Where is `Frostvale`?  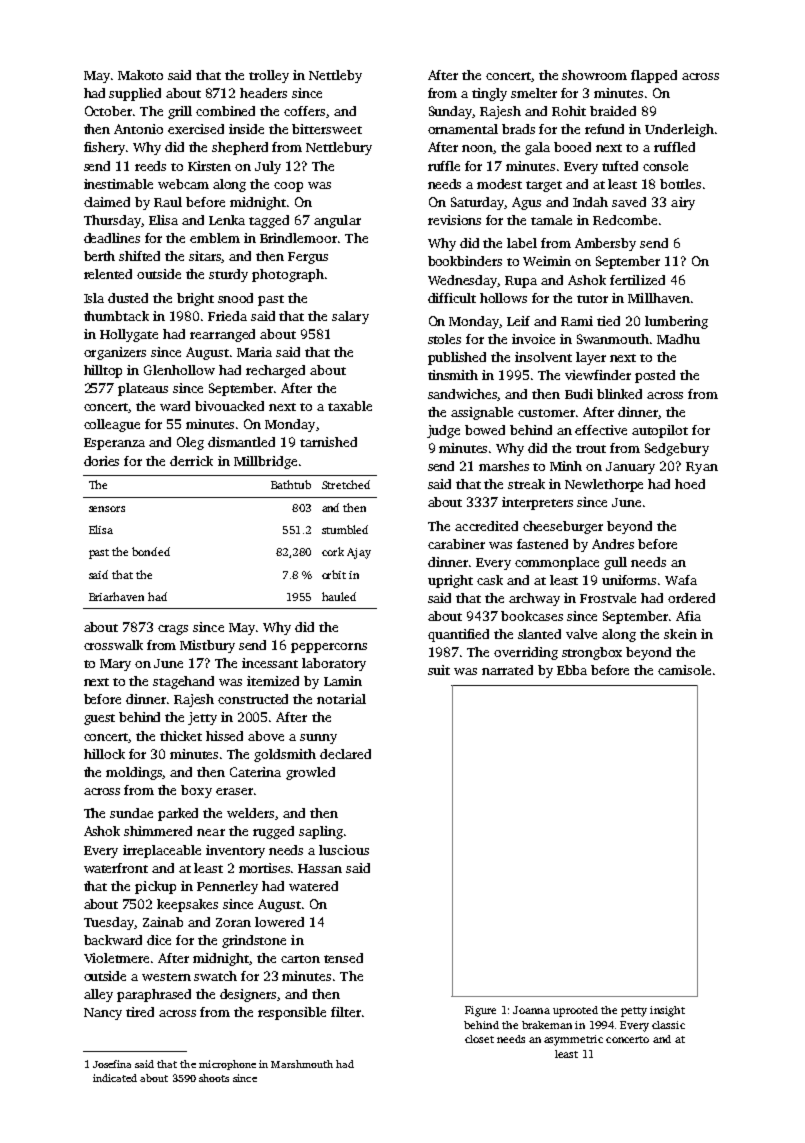
Frostvale is located at coordinates (608, 598).
